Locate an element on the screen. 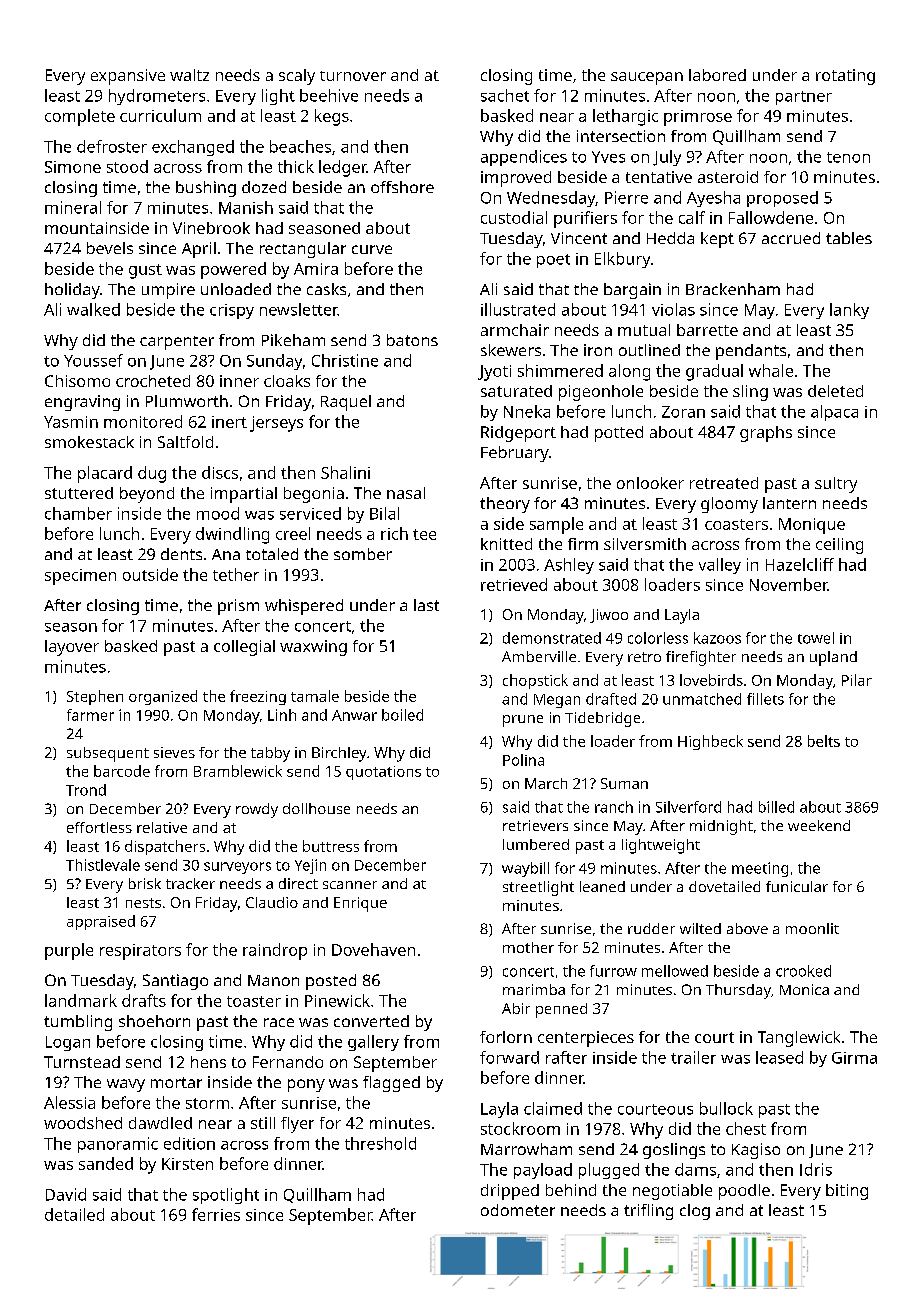  whale is located at coordinates (771, 370).
